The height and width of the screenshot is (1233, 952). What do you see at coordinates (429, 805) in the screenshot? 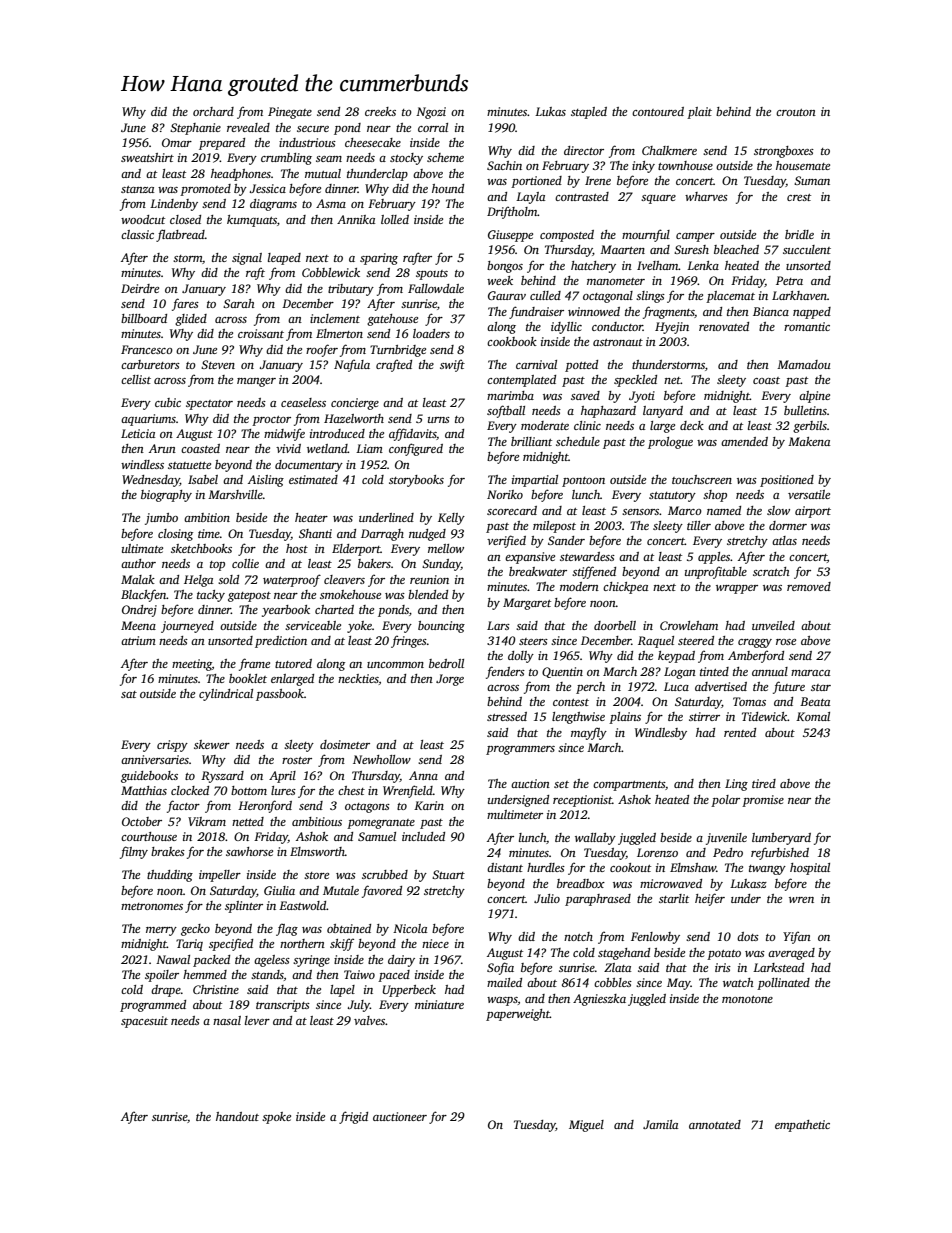
I see `Karin` at bounding box center [429, 805].
